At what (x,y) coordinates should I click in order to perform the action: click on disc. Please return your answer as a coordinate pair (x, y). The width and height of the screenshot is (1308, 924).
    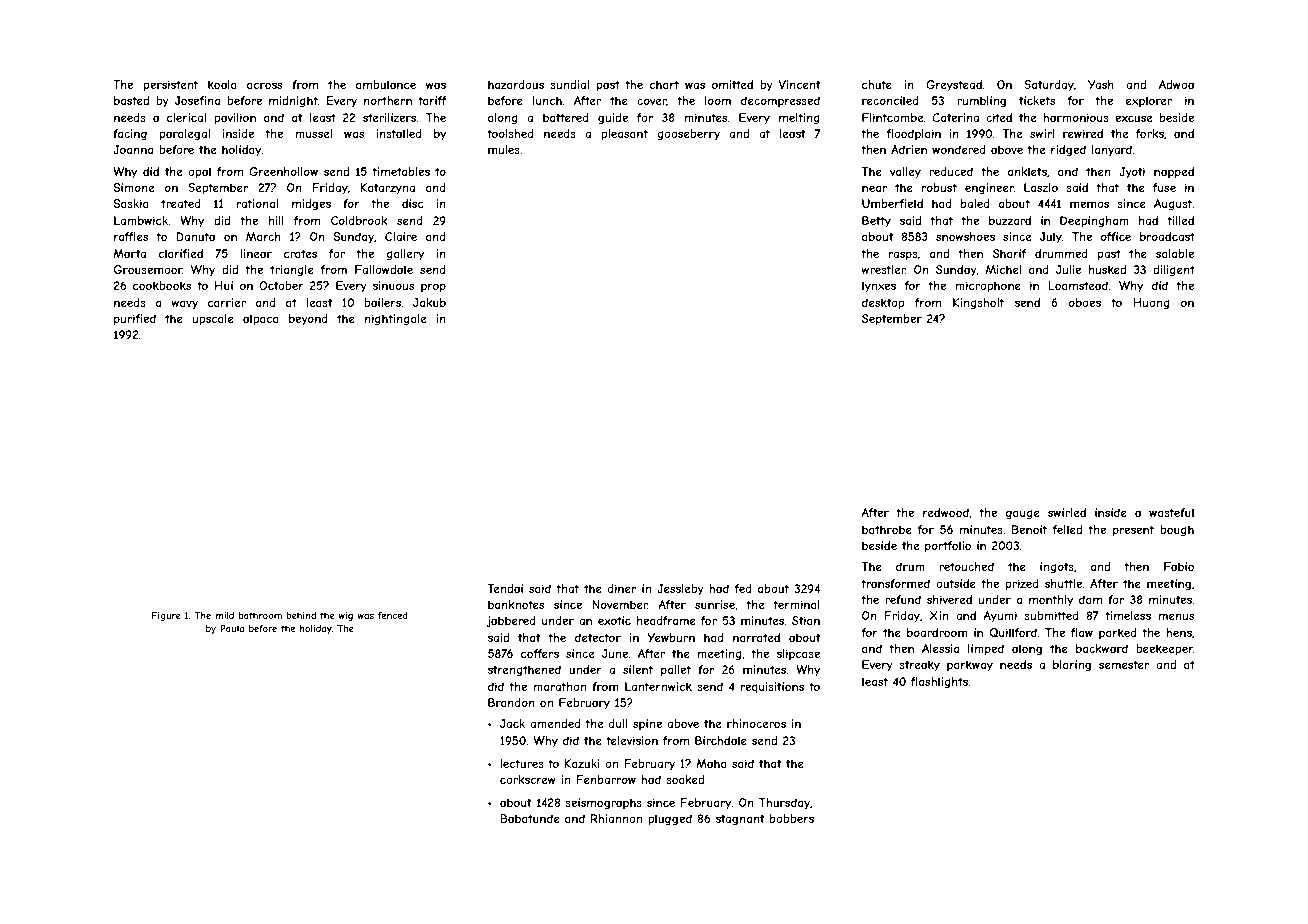
    Looking at the image, I should click on (413, 203).
